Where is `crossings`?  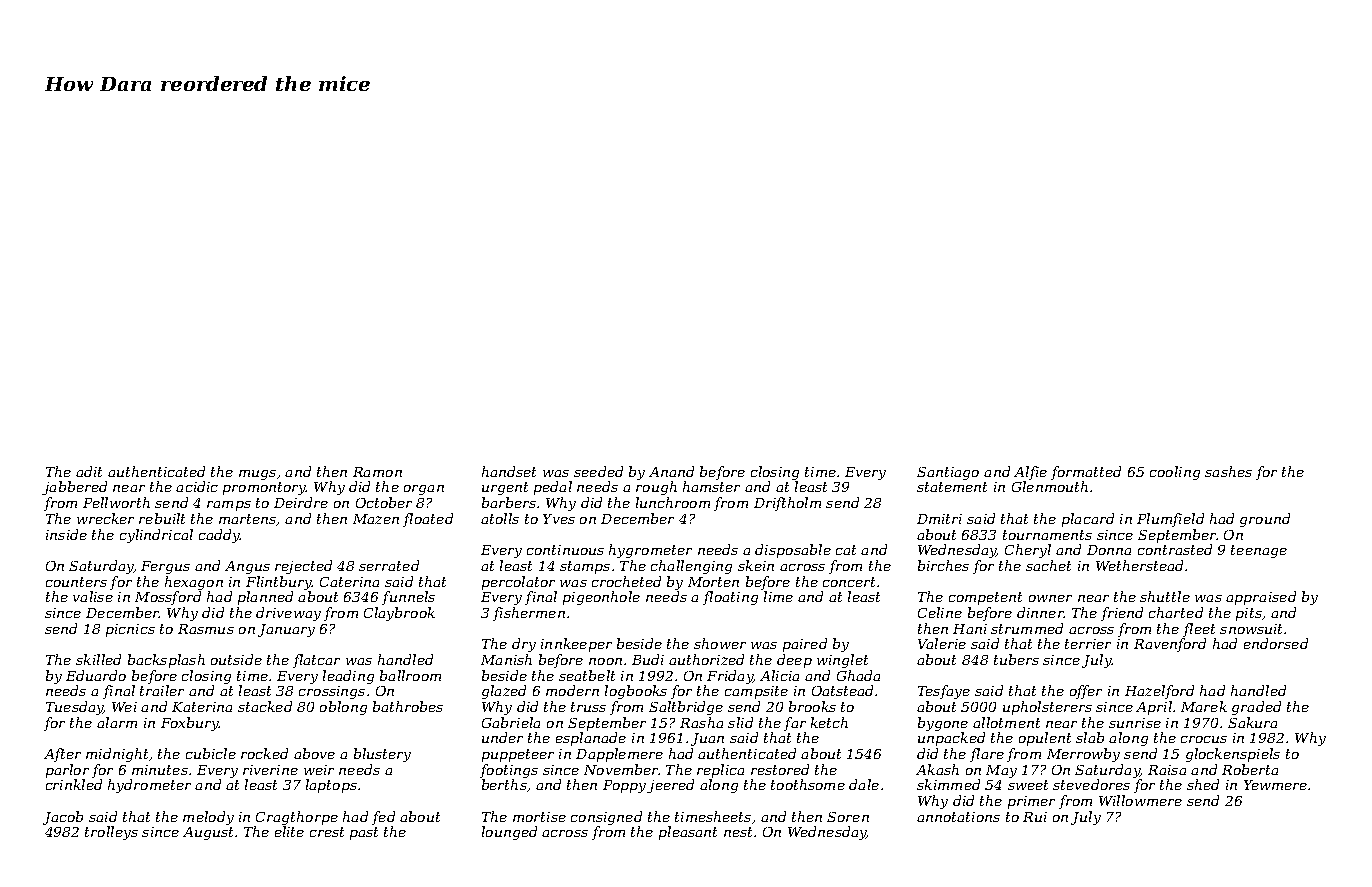
crossings is located at coordinates (332, 692).
